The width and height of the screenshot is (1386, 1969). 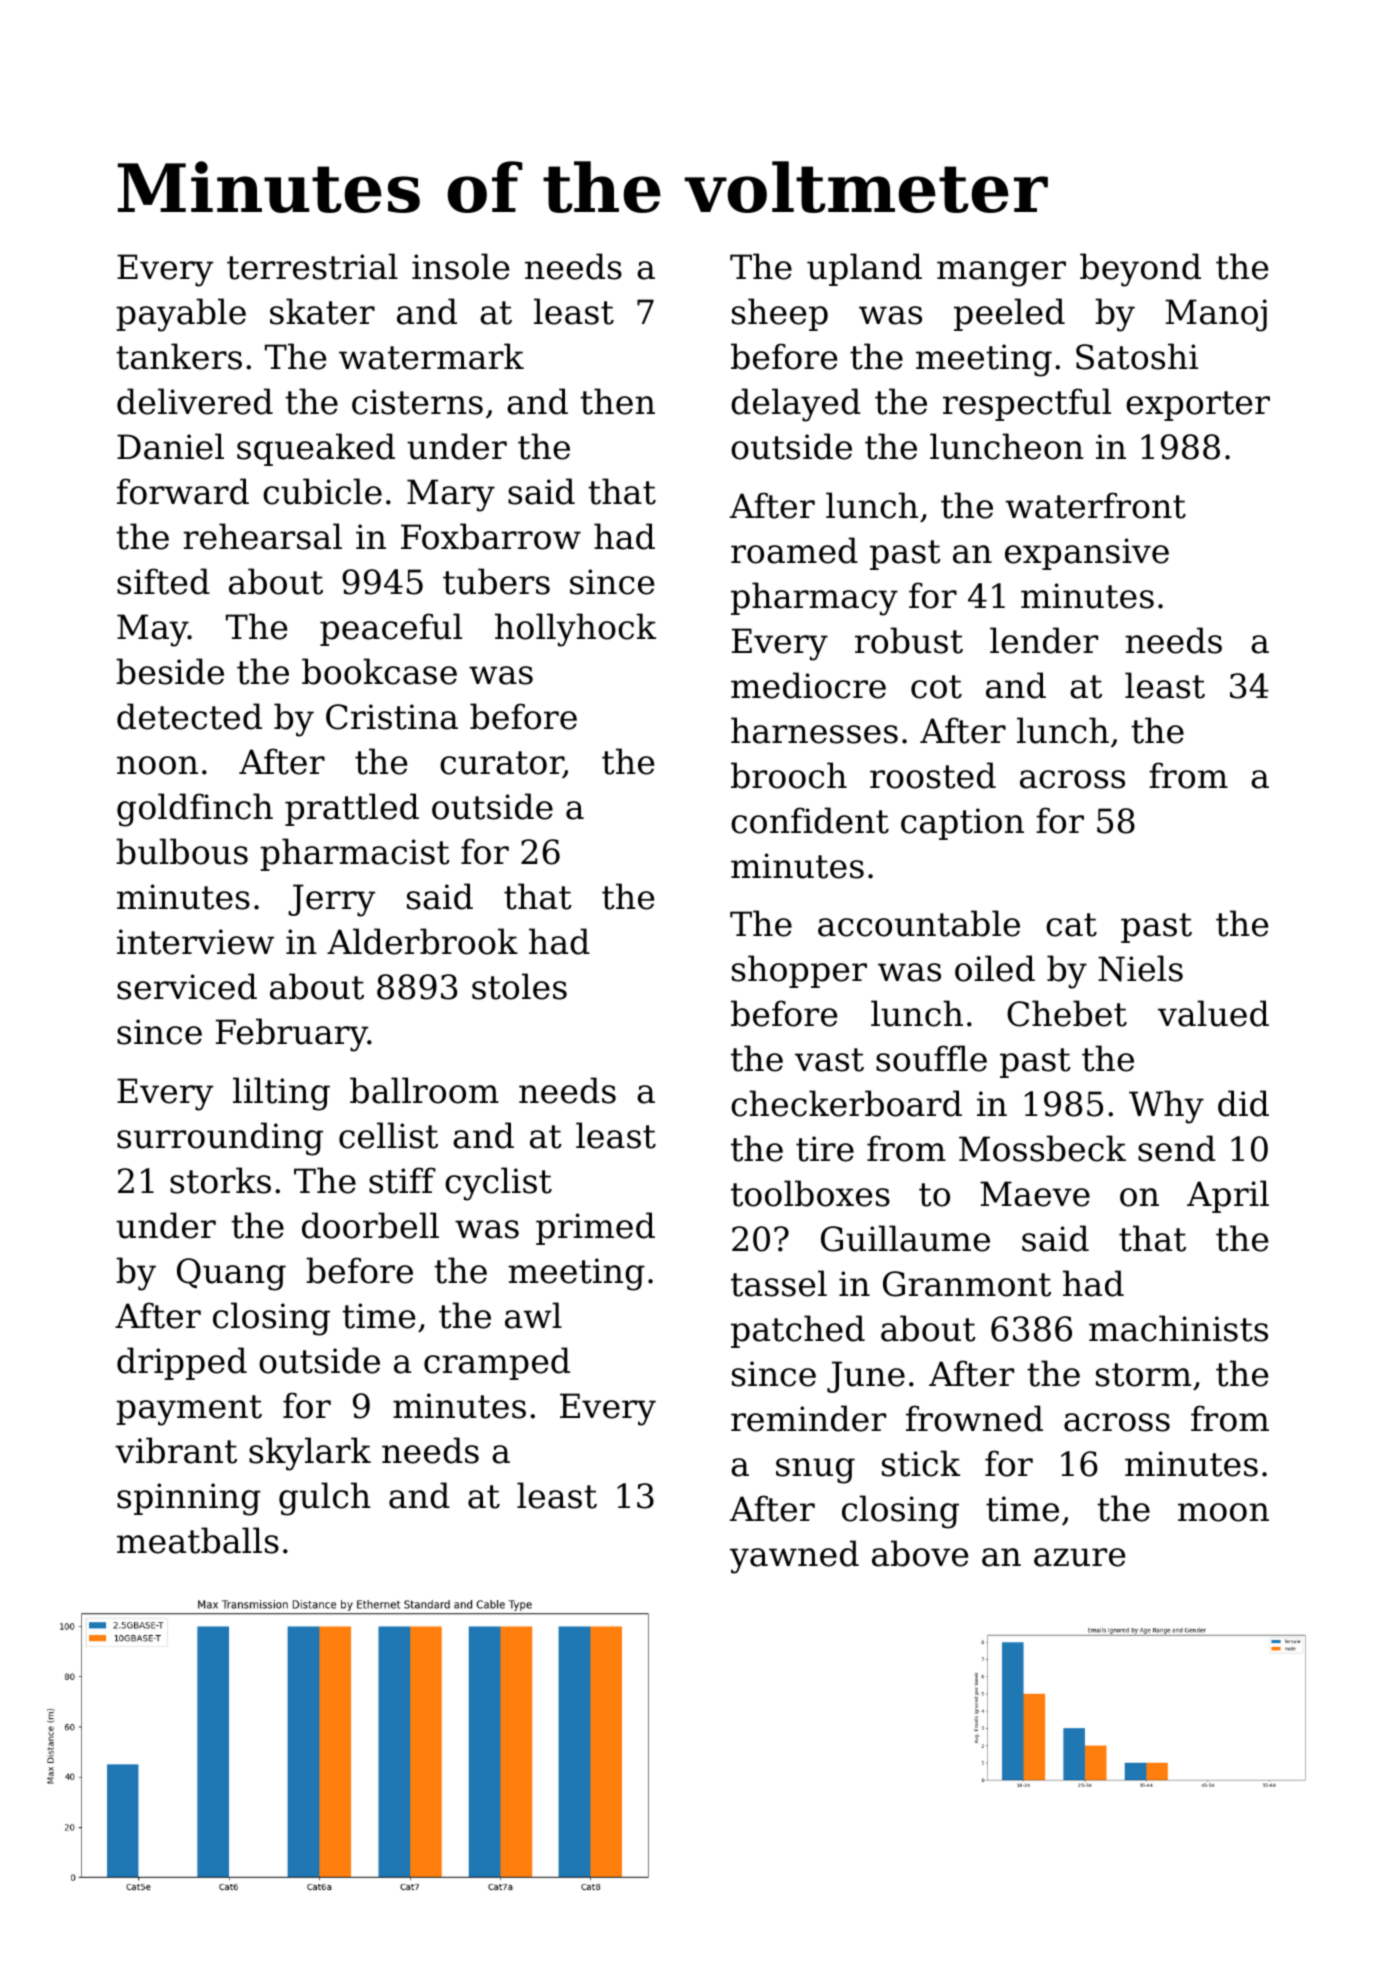 What do you see at coordinates (794, 1557) in the screenshot?
I see `yawned` at bounding box center [794, 1557].
